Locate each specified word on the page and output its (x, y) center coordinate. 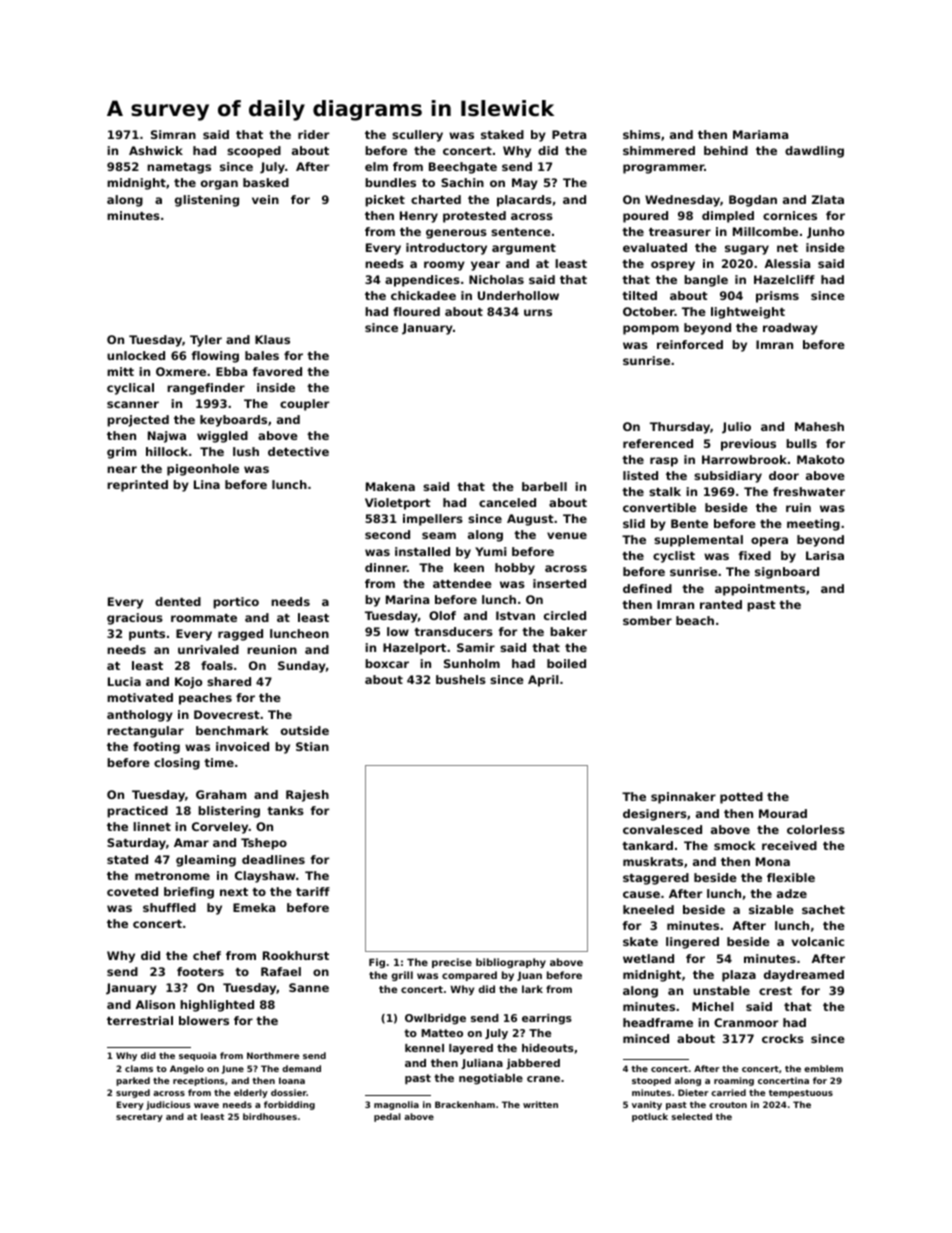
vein (265, 199)
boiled (566, 663)
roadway (790, 329)
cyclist (674, 557)
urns (538, 312)
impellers (433, 520)
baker (568, 631)
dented (178, 601)
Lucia (124, 681)
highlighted (217, 1006)
